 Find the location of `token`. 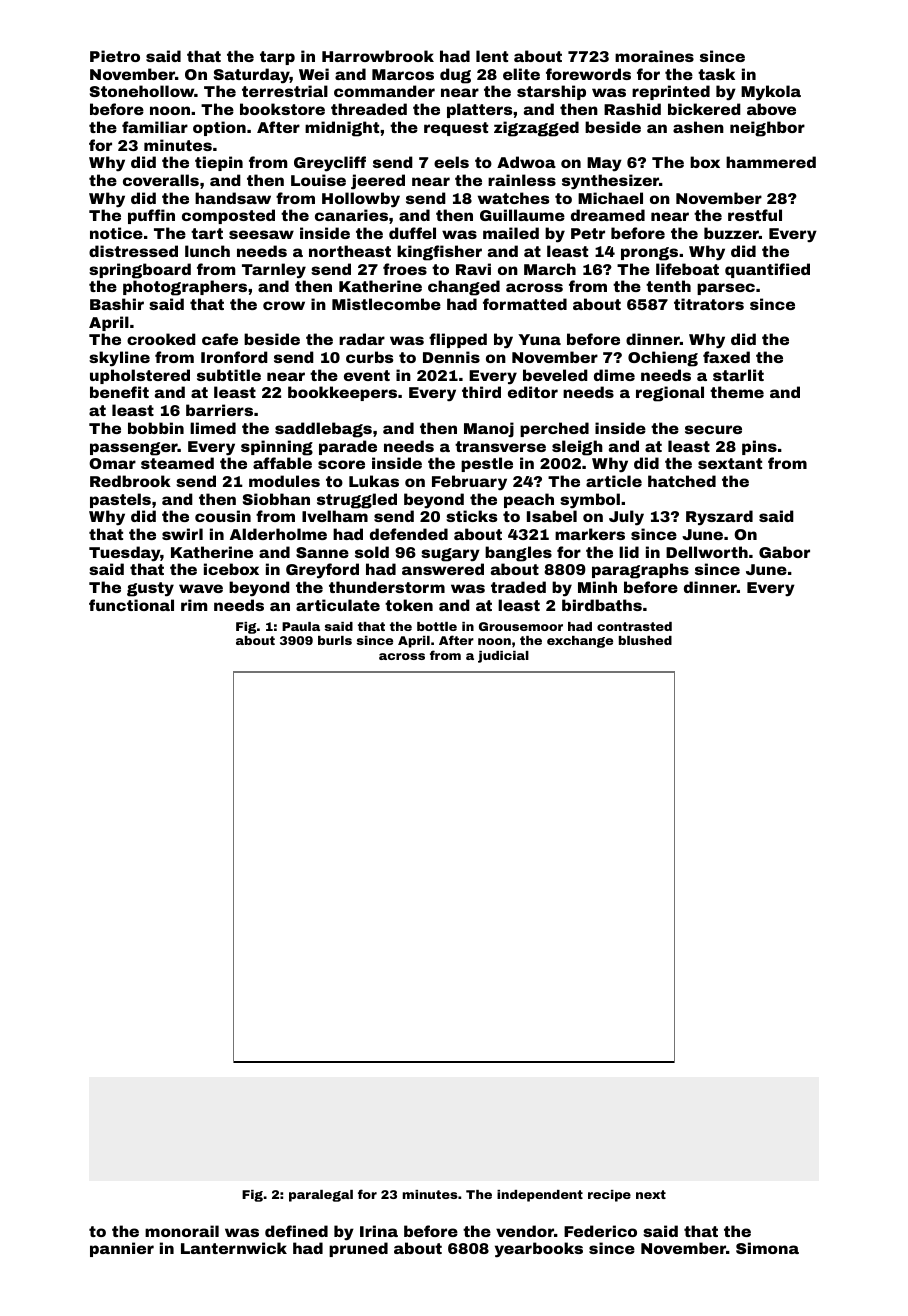

token is located at coordinates (409, 605).
